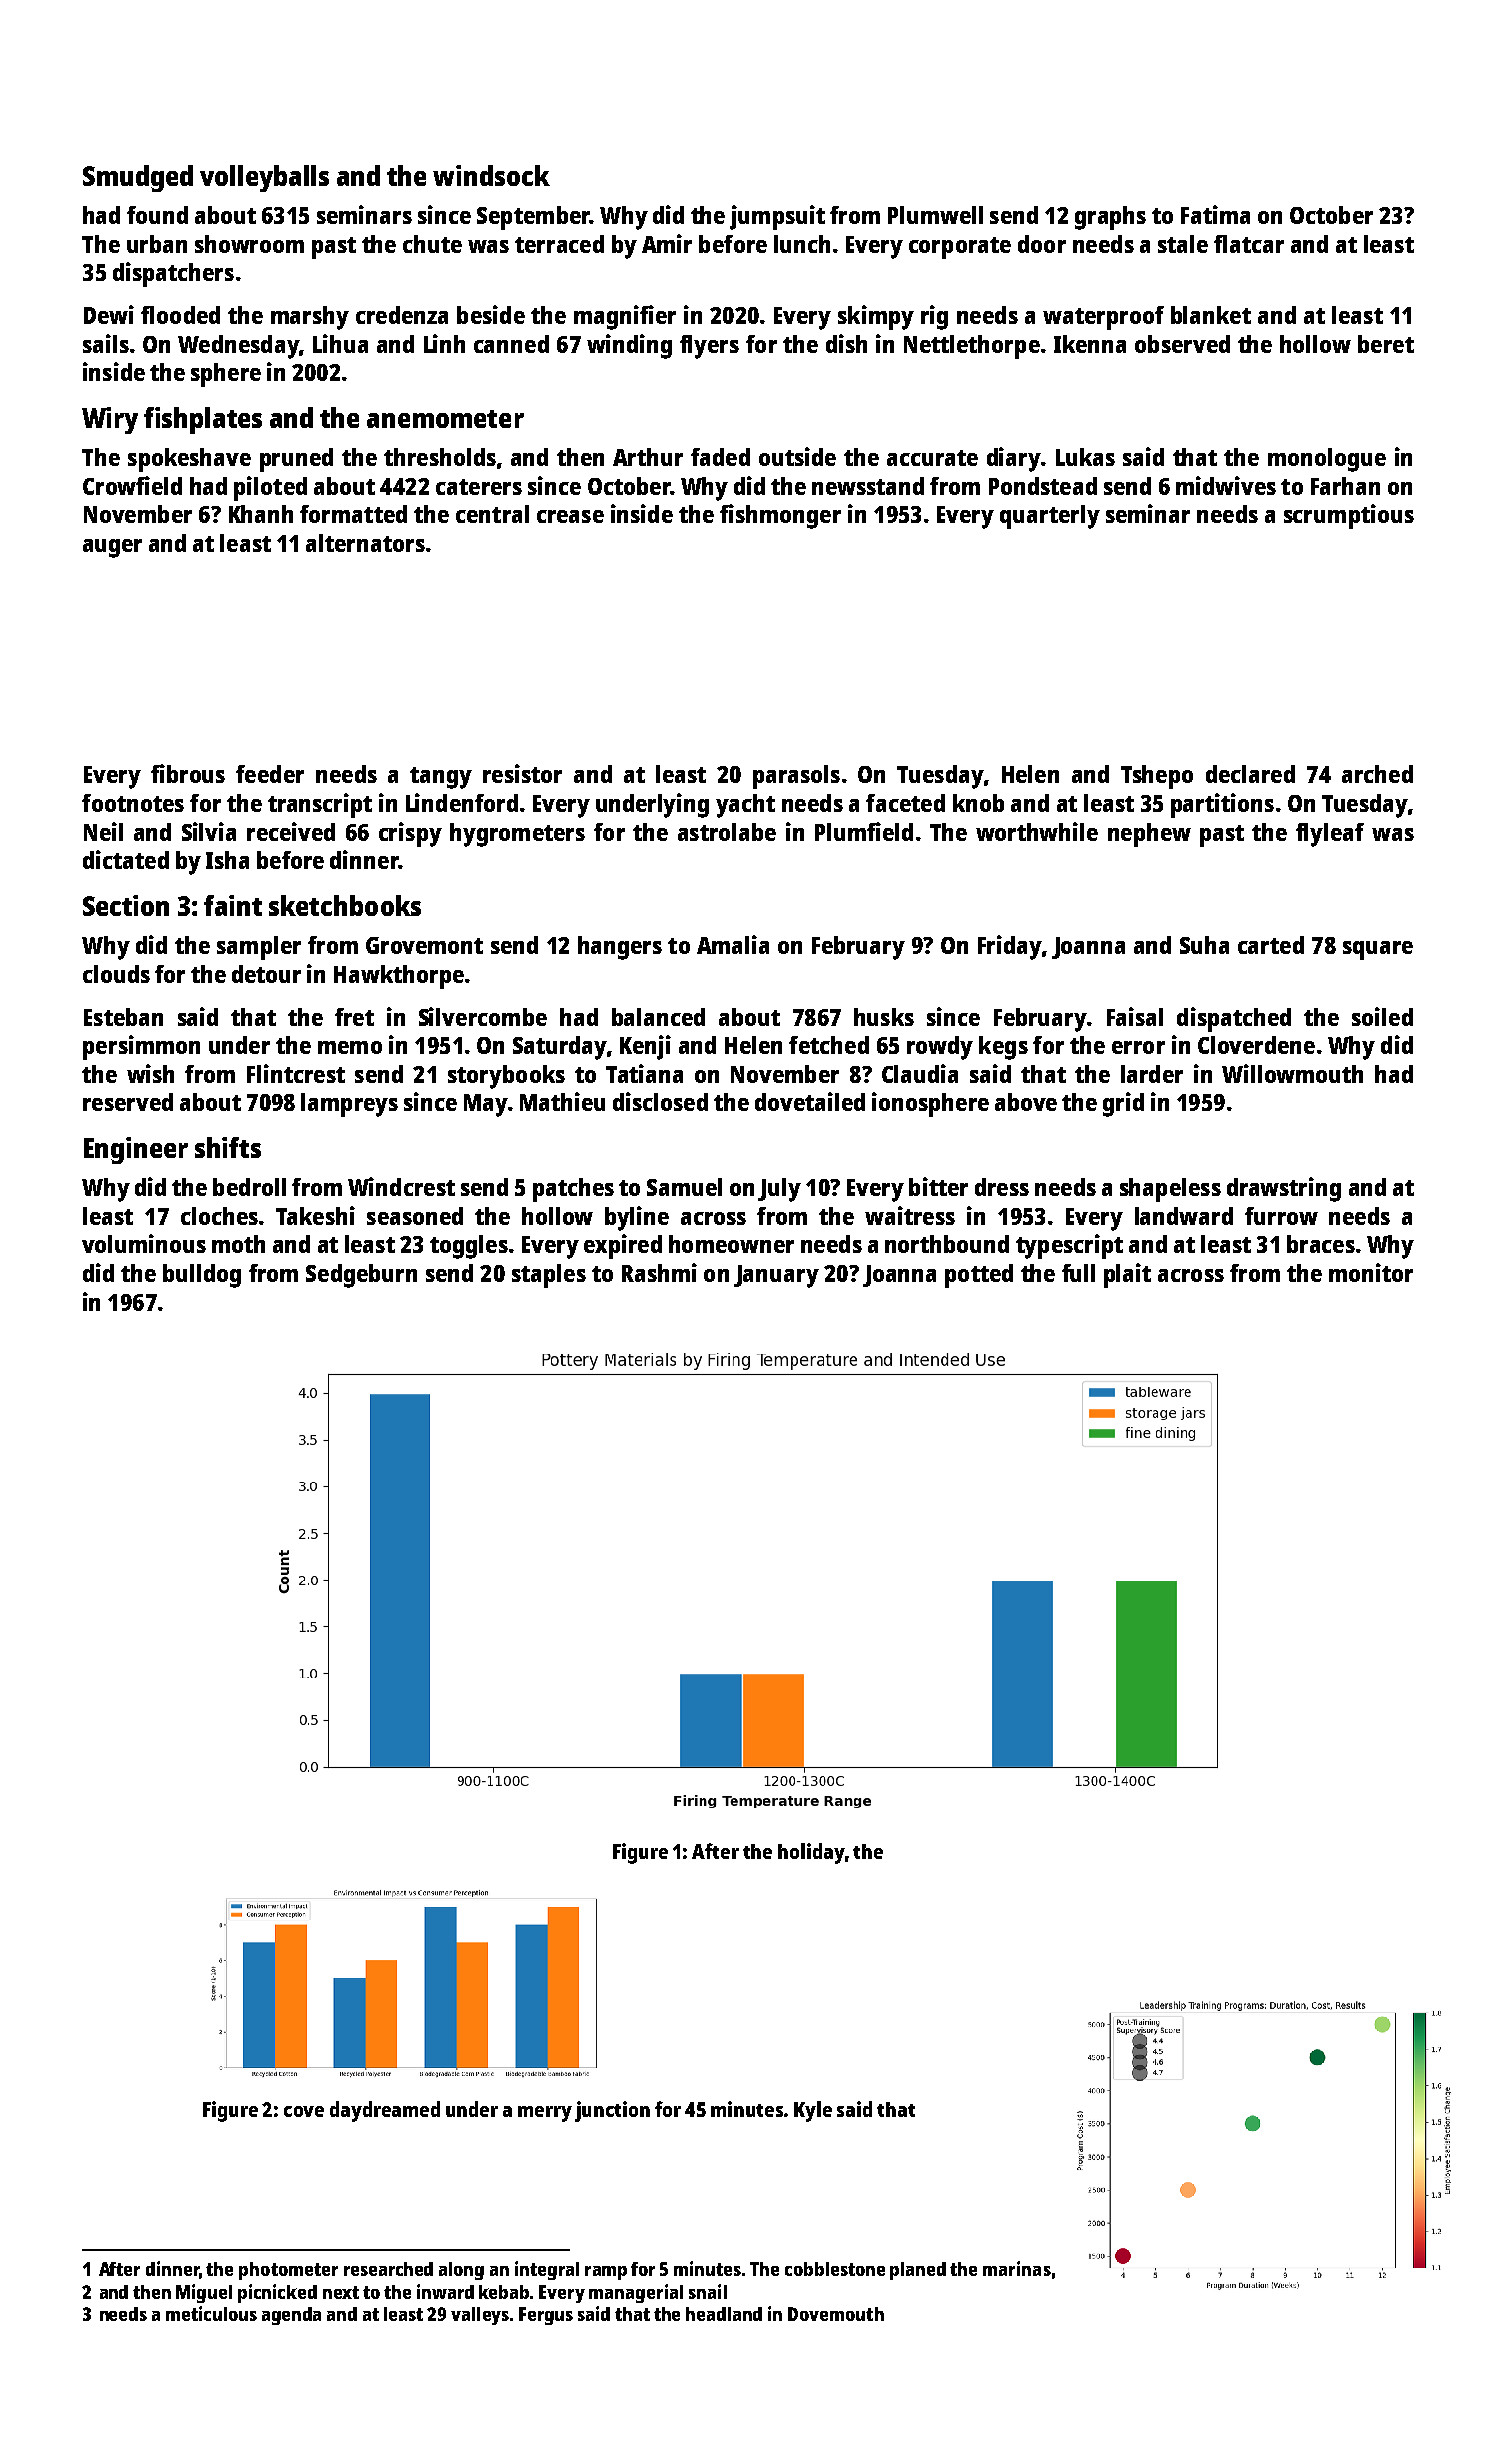 The image size is (1496, 2464). Describe the element at coordinates (559, 244) in the screenshot. I see `terraced` at that location.
